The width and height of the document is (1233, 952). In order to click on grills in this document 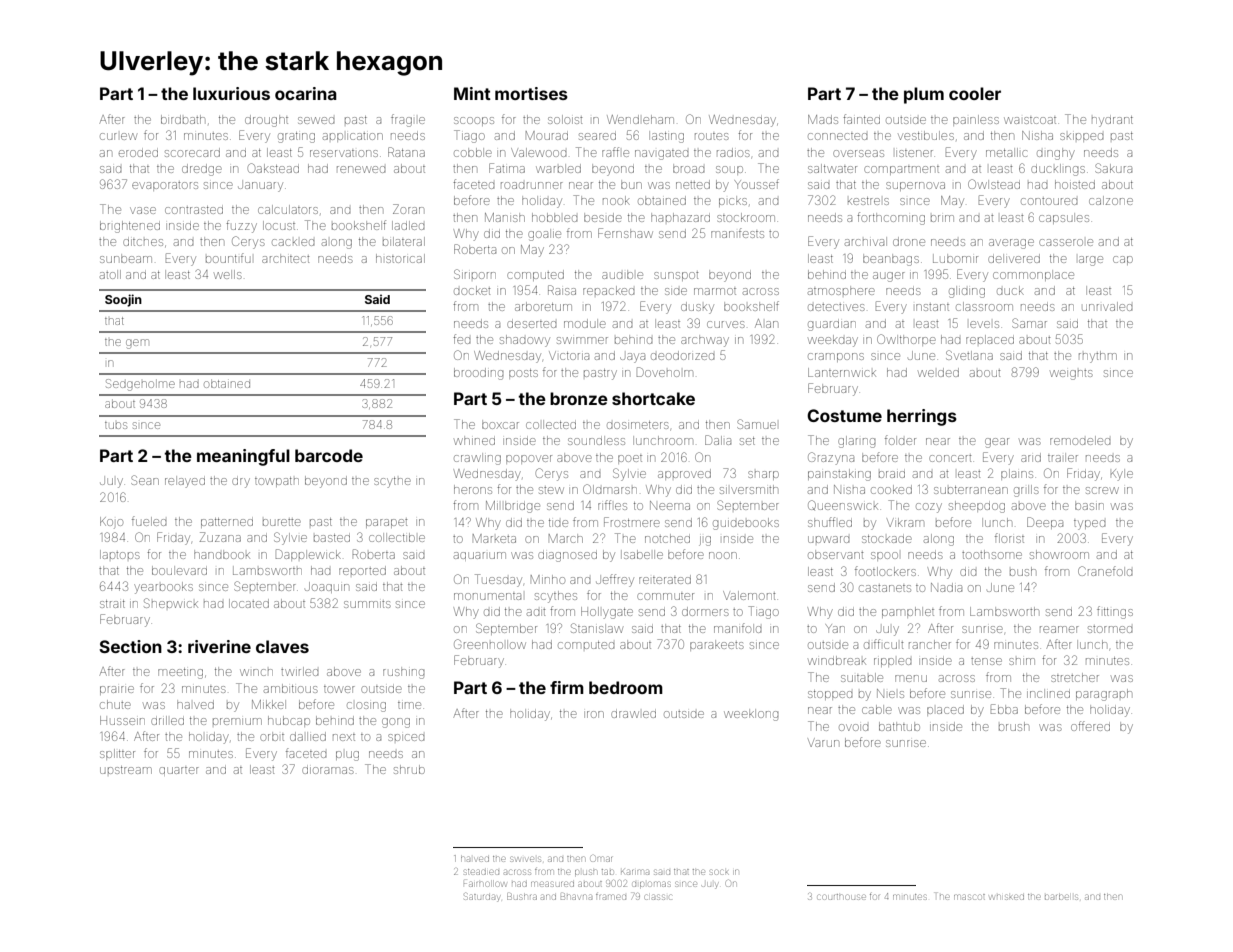, I will do `click(1026, 491)`.
